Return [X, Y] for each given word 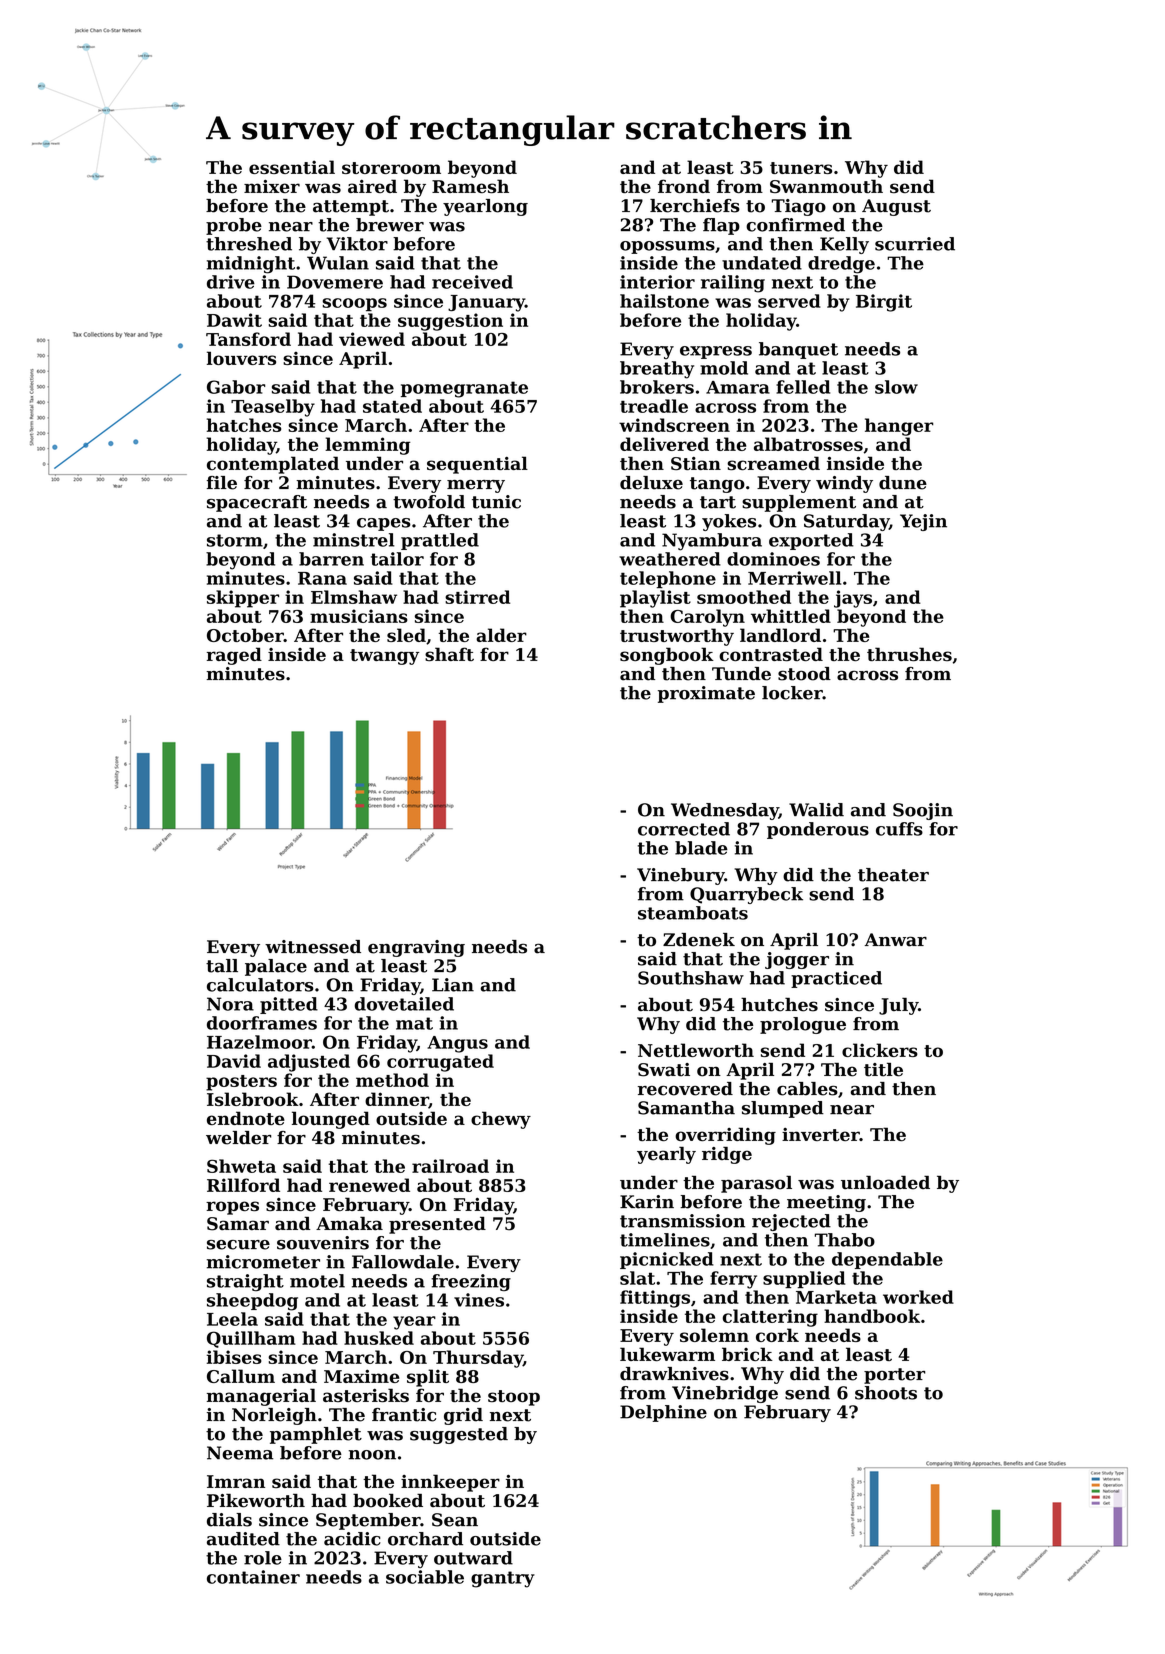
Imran [236, 1481]
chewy [501, 1120]
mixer [272, 186]
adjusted [309, 1063]
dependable [887, 1260]
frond [684, 186]
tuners [801, 168]
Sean [455, 1520]
